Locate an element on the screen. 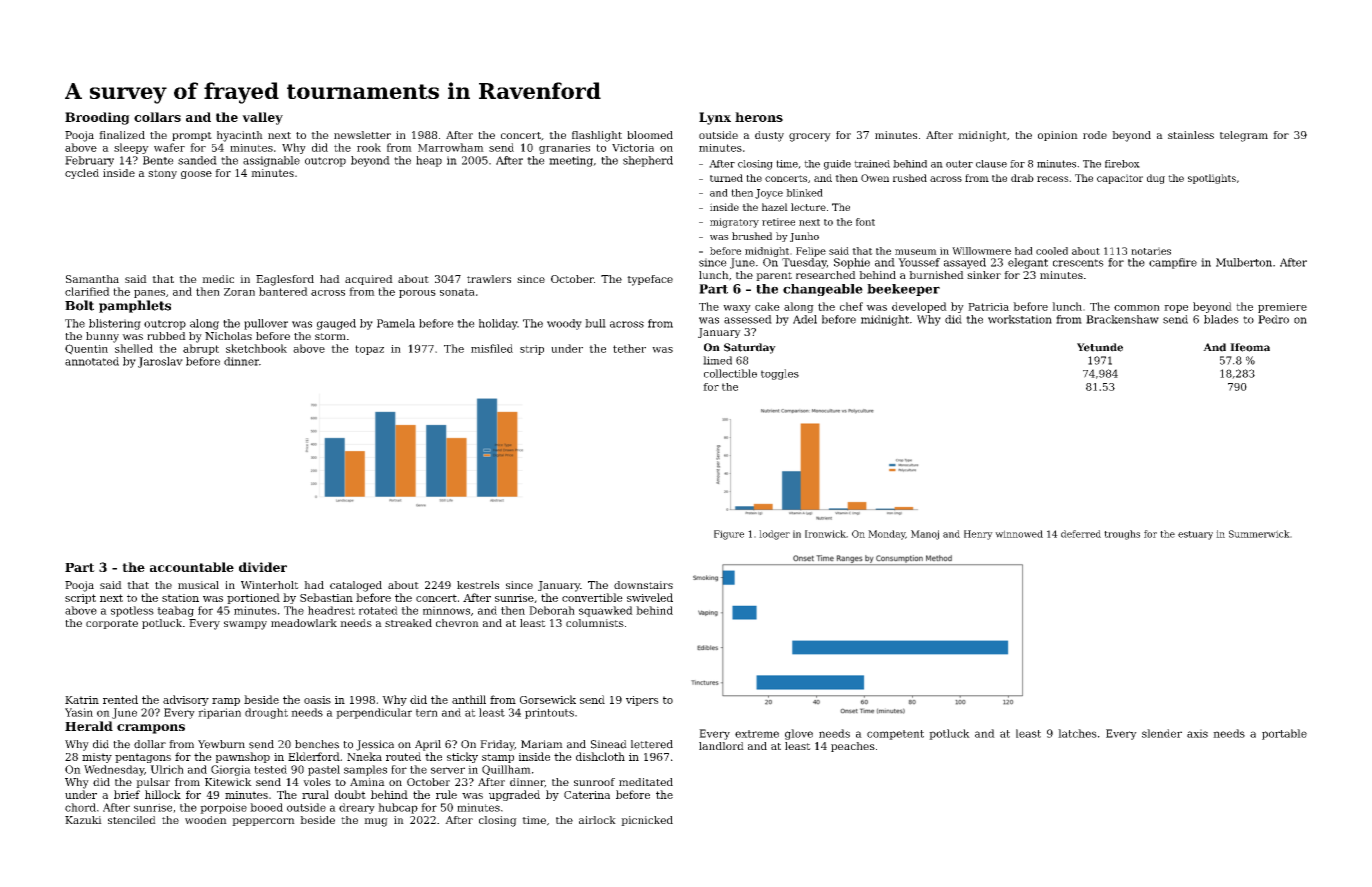  picnicked is located at coordinates (647, 821).
